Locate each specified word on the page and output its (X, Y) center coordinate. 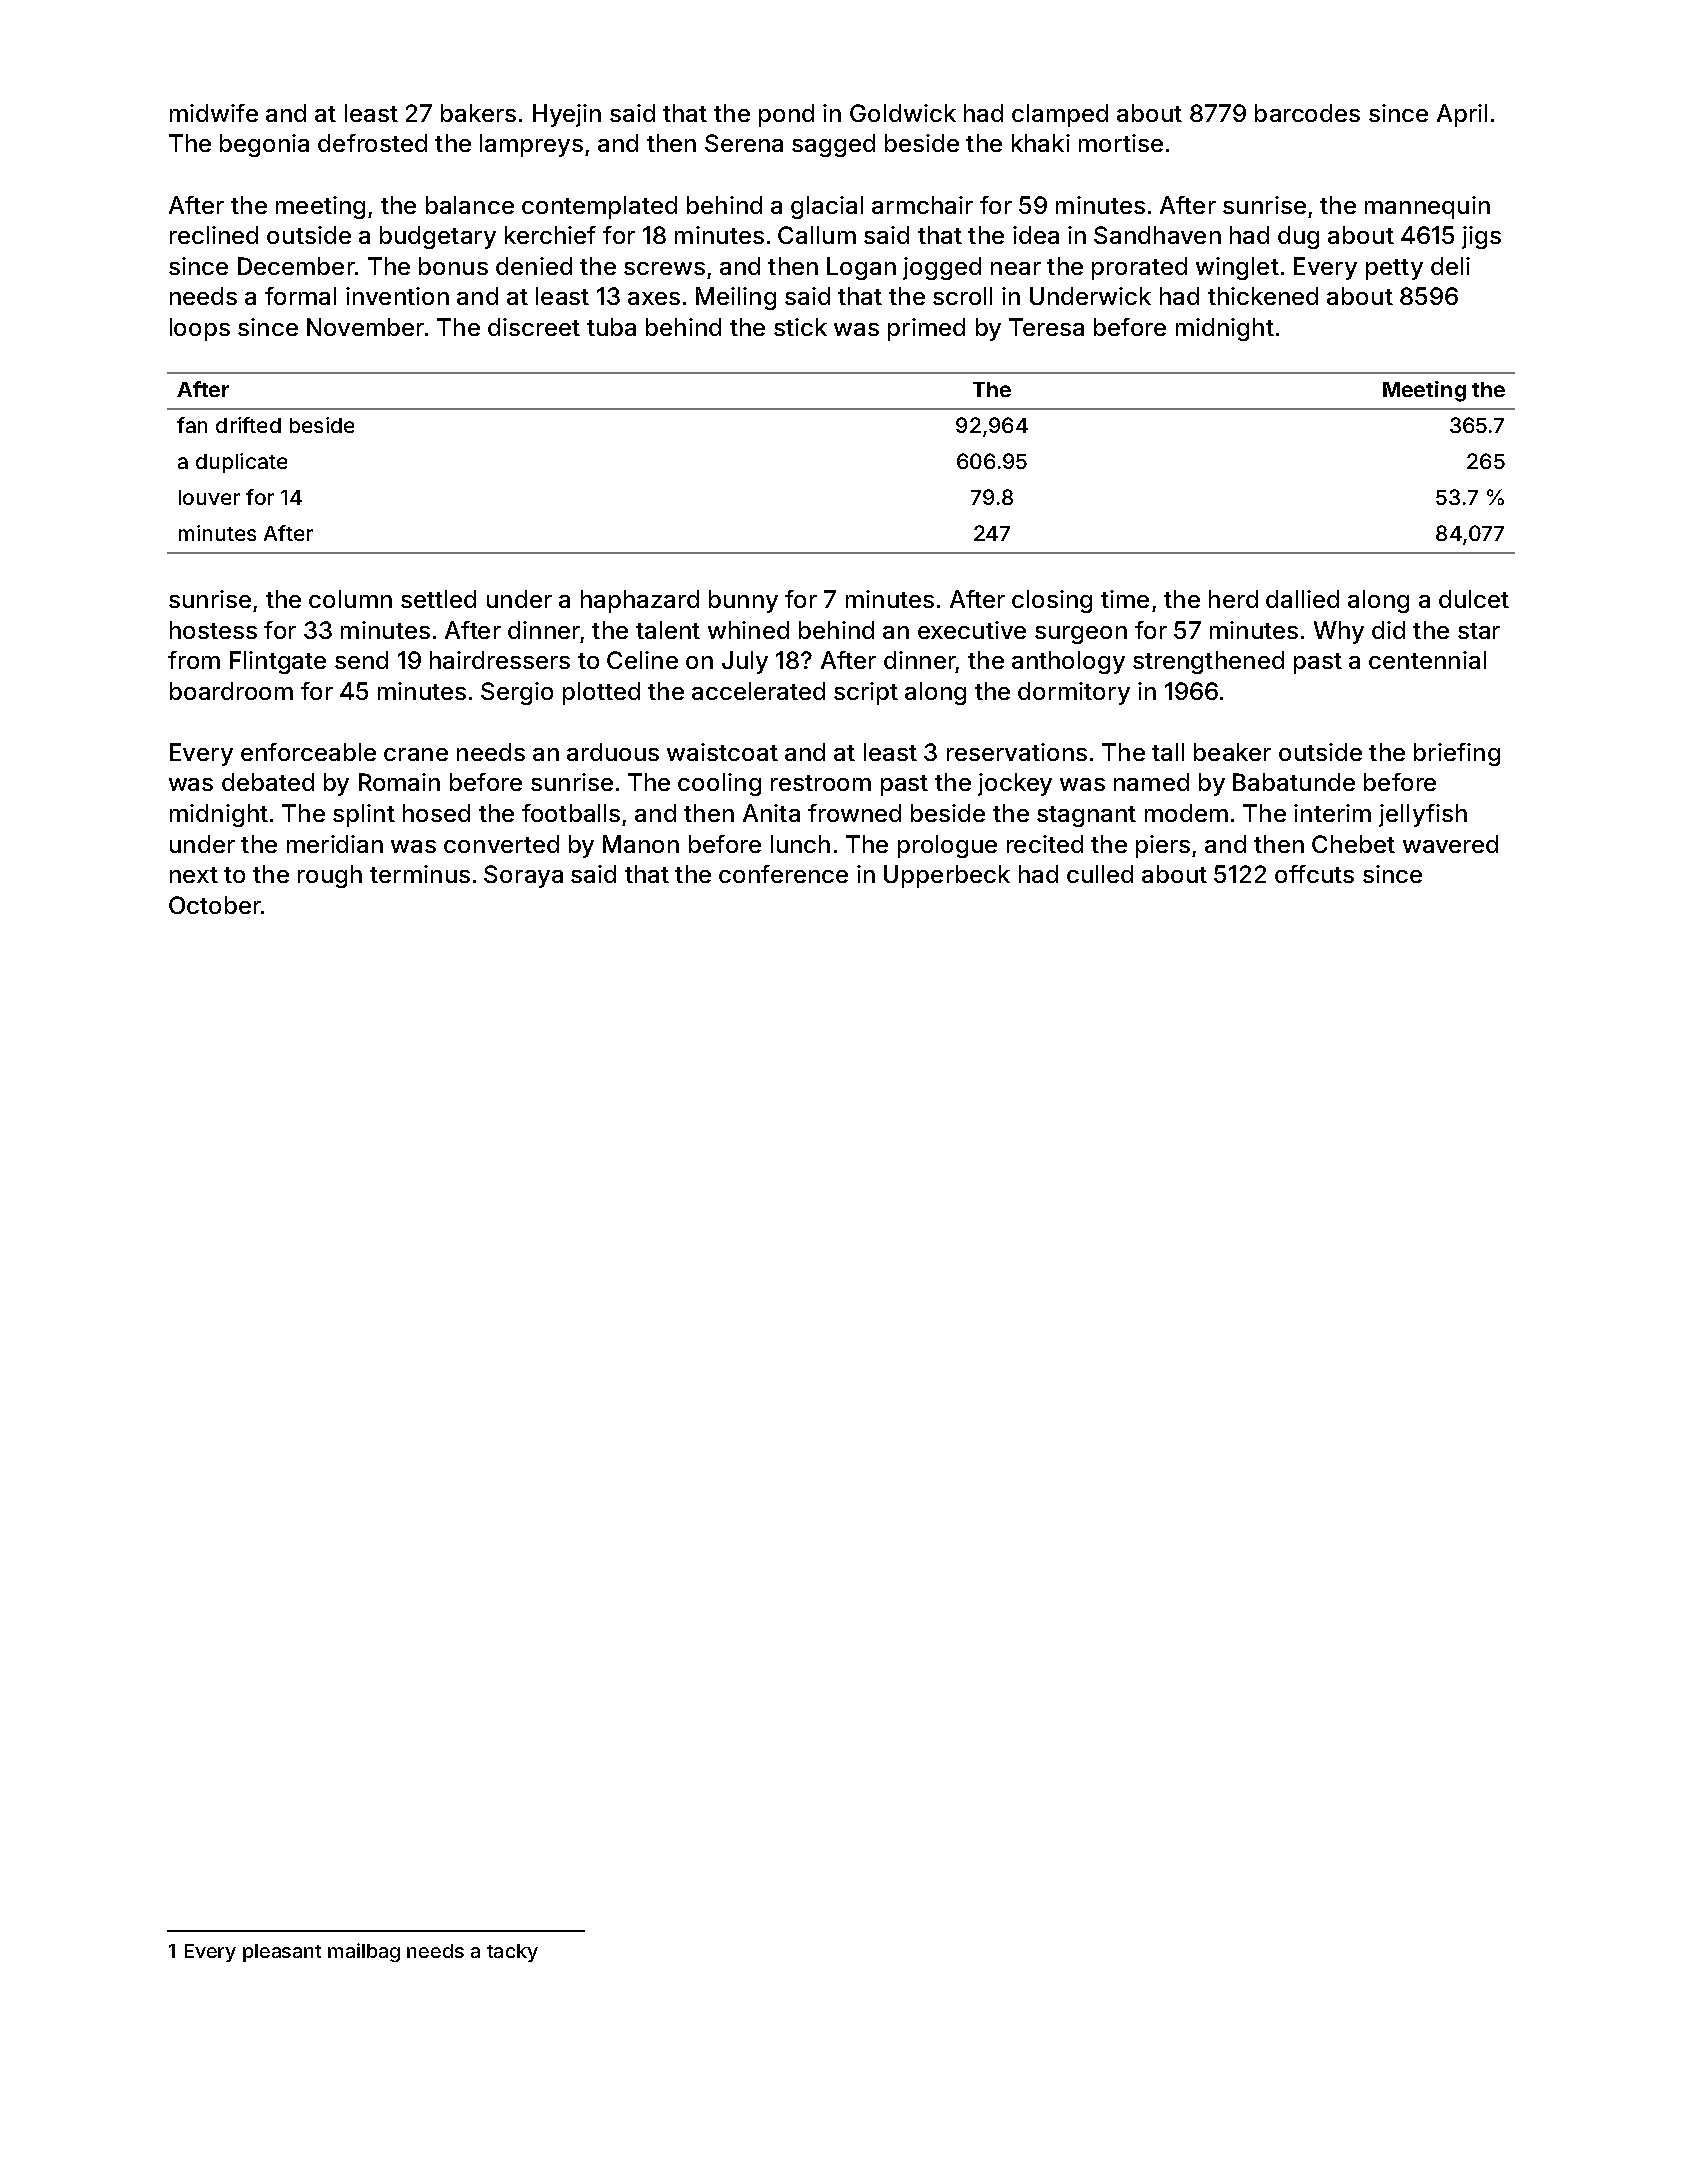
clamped (1060, 115)
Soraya (523, 876)
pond (786, 115)
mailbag (364, 1952)
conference (783, 874)
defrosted (372, 143)
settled (438, 599)
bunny (743, 601)
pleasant (282, 1953)
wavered (1450, 844)
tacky (512, 1953)
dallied (1302, 599)
